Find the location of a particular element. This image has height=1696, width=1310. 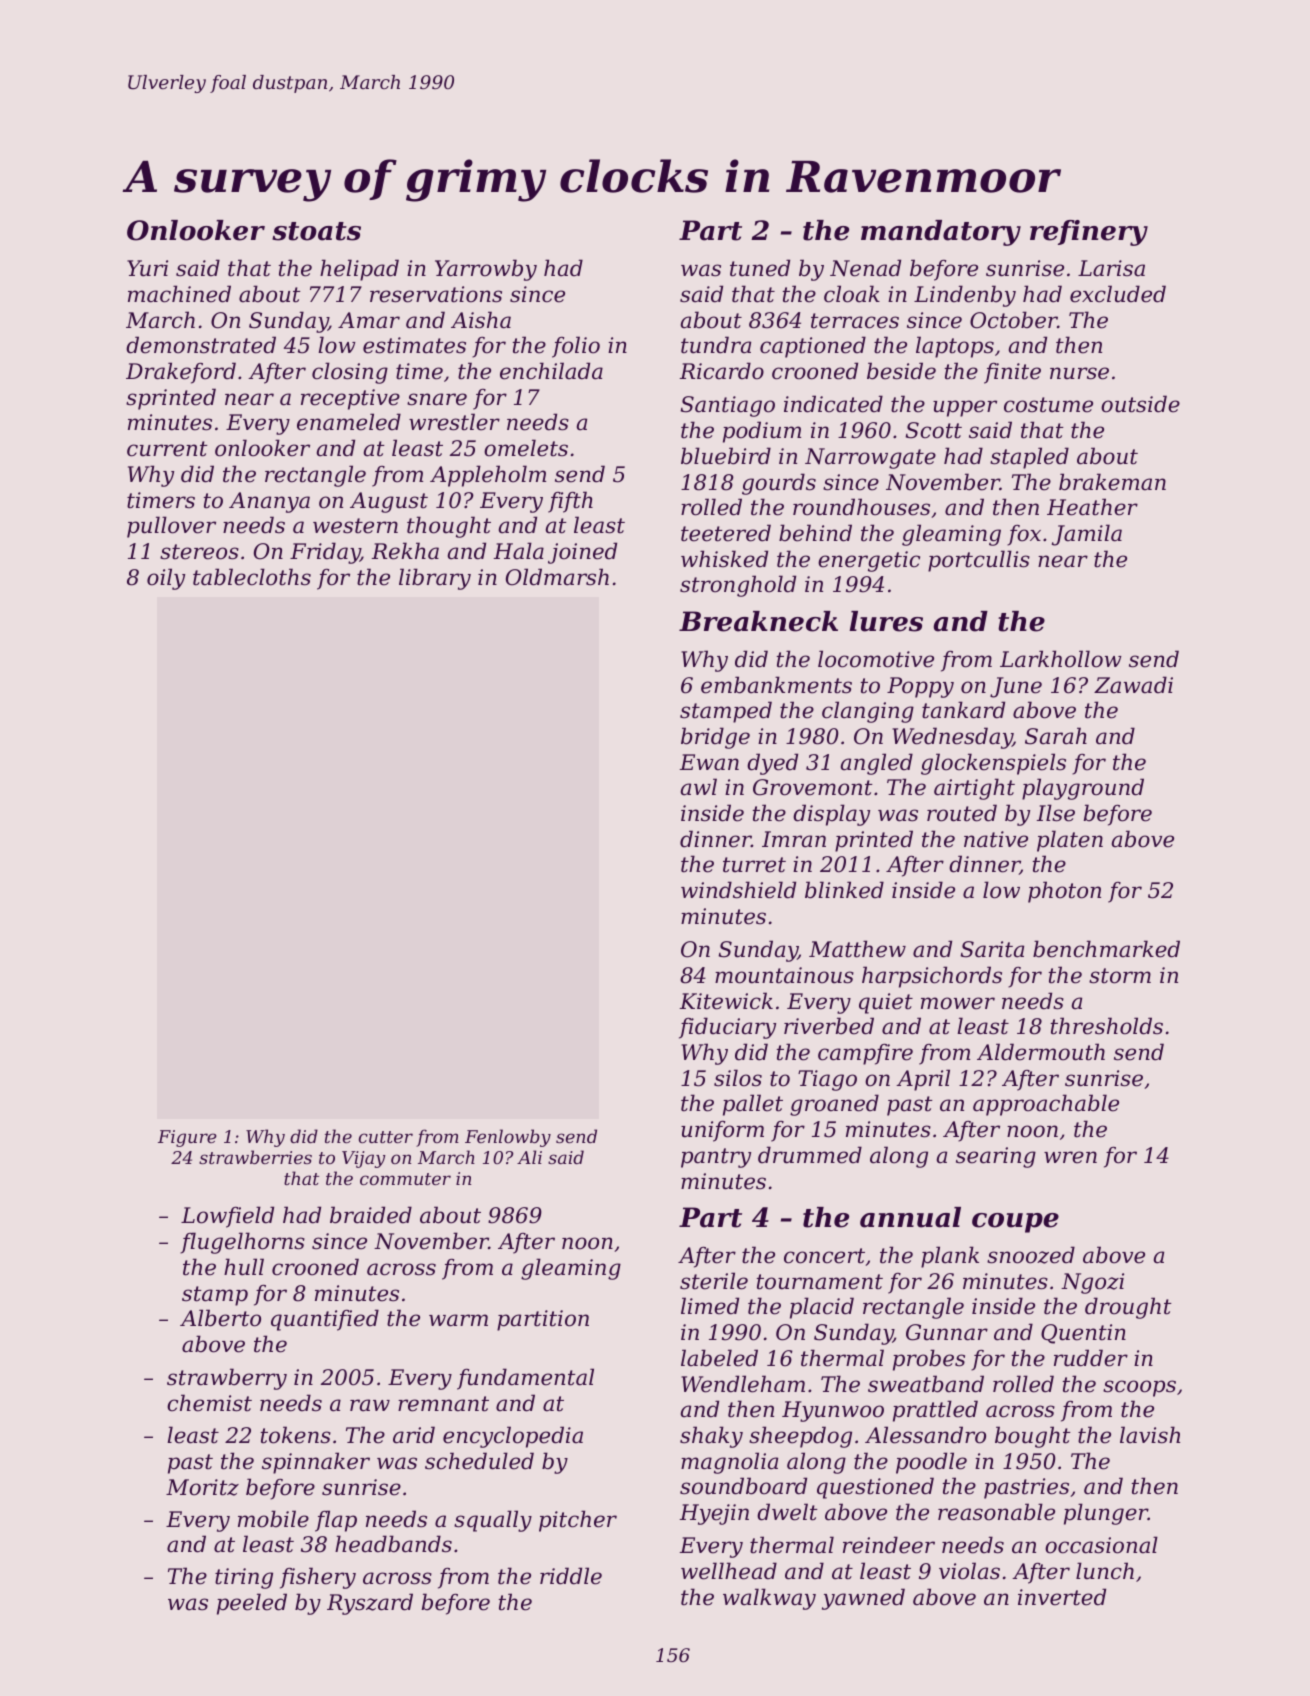

tuned is located at coordinates (760, 268).
